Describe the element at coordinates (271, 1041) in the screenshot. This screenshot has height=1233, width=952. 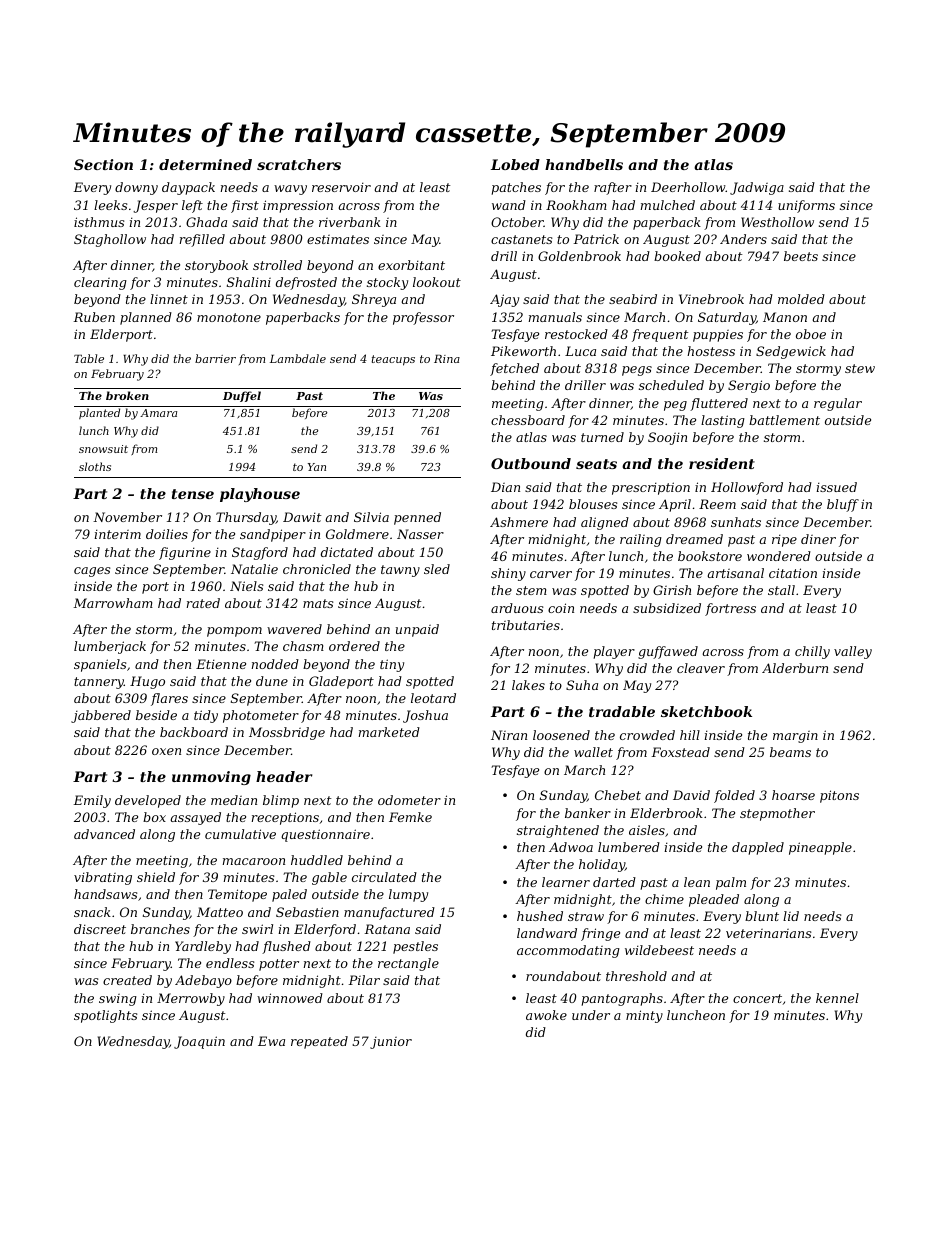
I see `Ewa` at that location.
